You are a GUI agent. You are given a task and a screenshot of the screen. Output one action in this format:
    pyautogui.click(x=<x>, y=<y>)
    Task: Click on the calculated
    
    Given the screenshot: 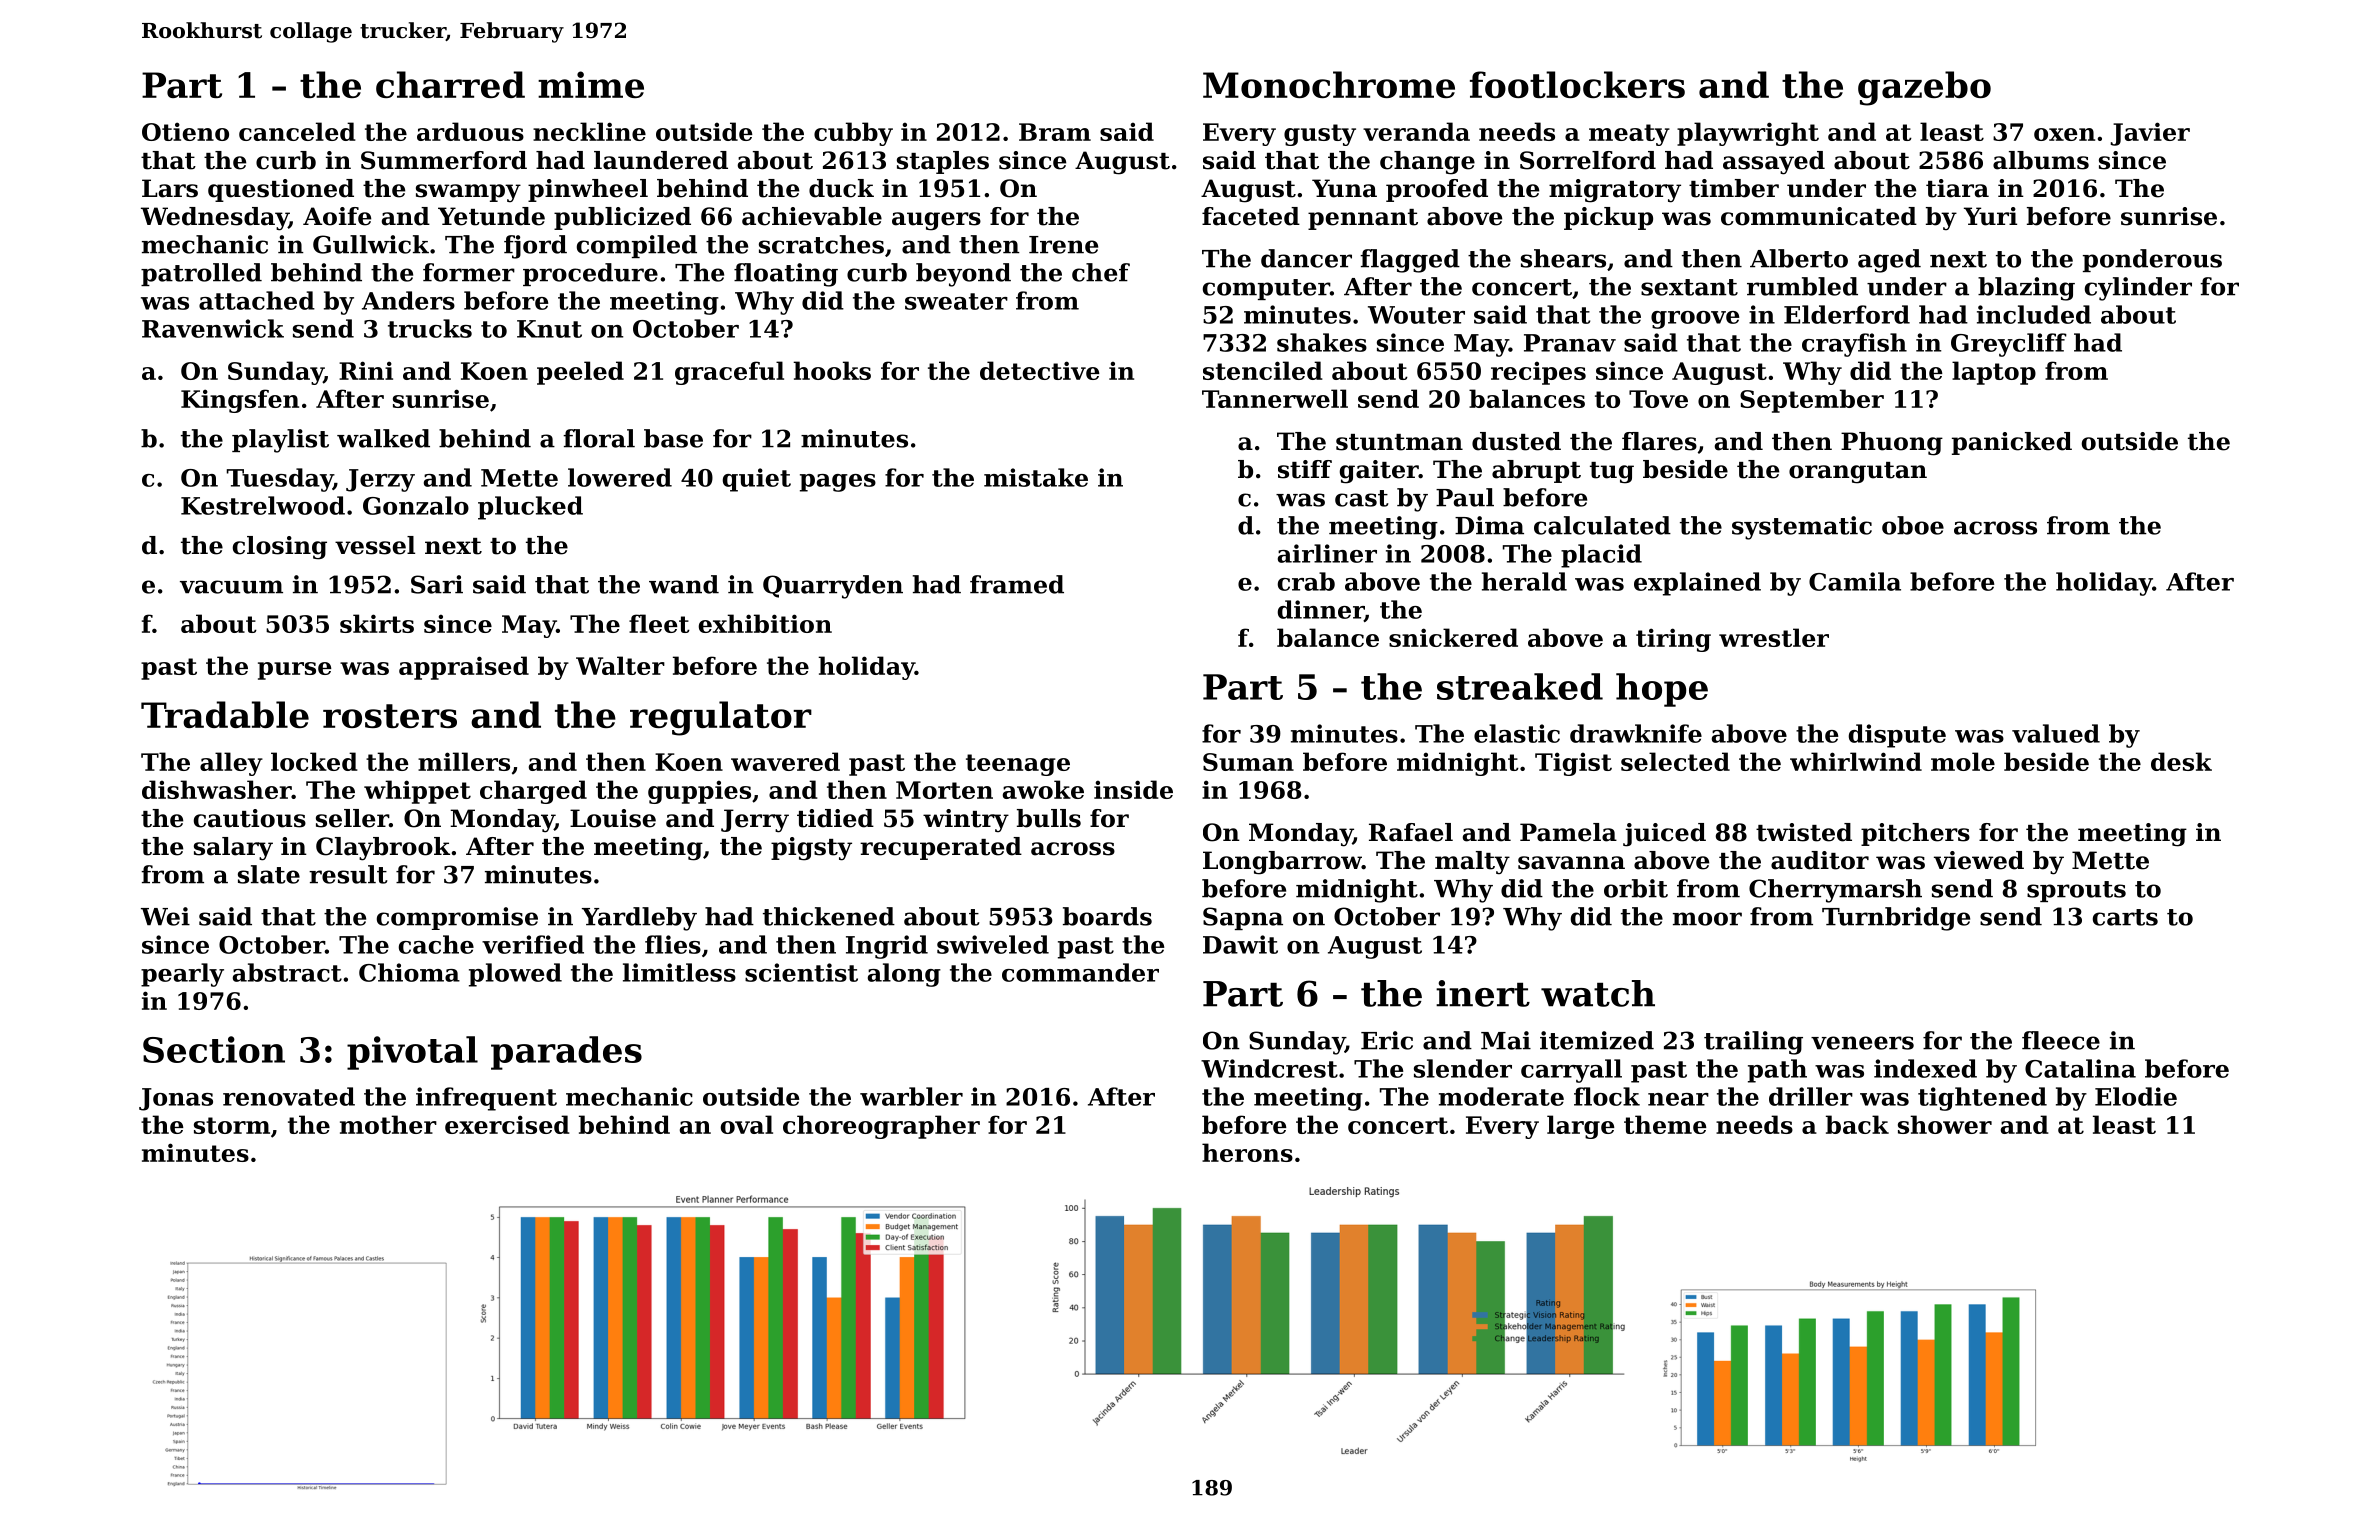 What is the action you would take?
    pyautogui.click(x=1602, y=525)
